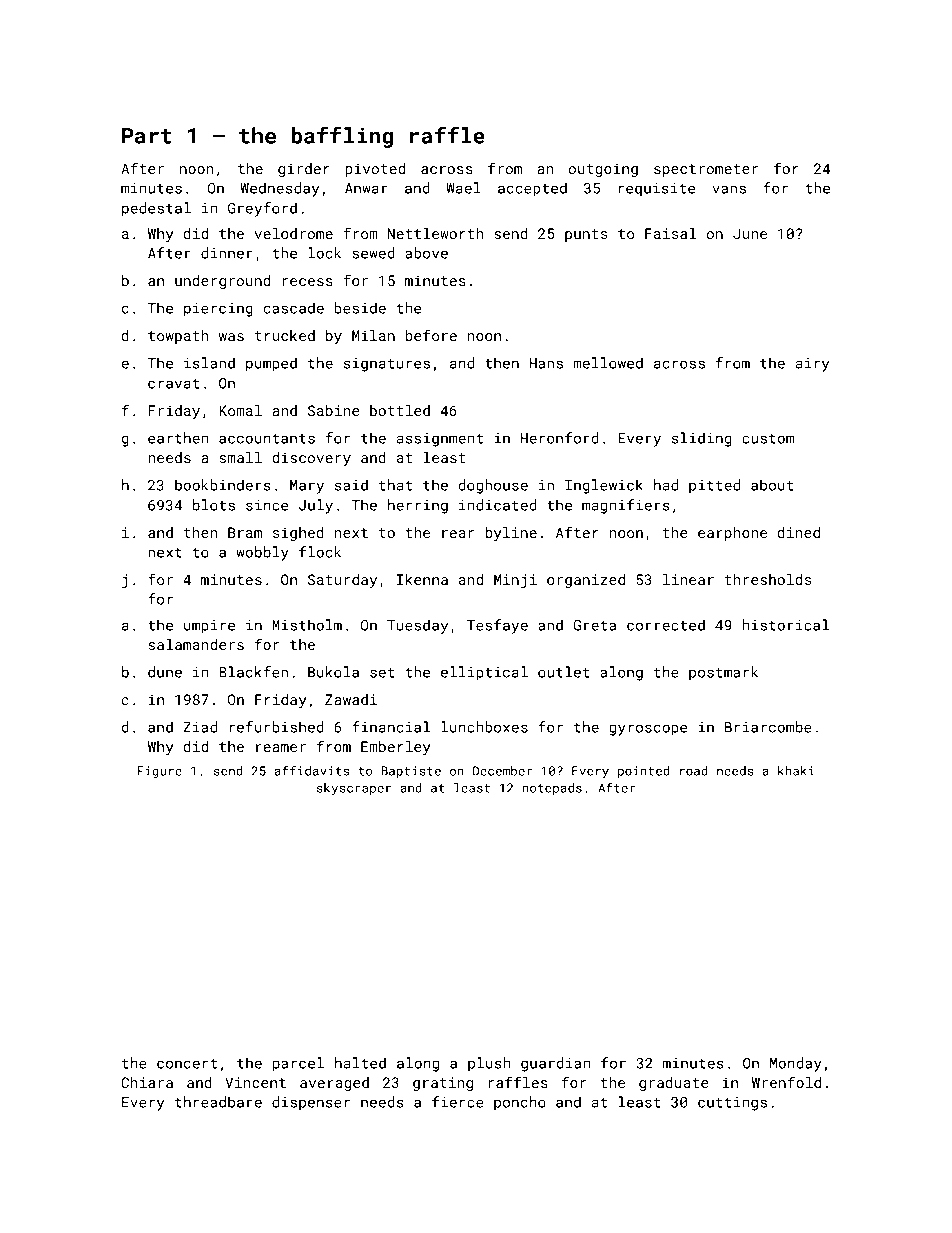  Describe the element at coordinates (354, 789) in the screenshot. I see `skyscraper` at that location.
